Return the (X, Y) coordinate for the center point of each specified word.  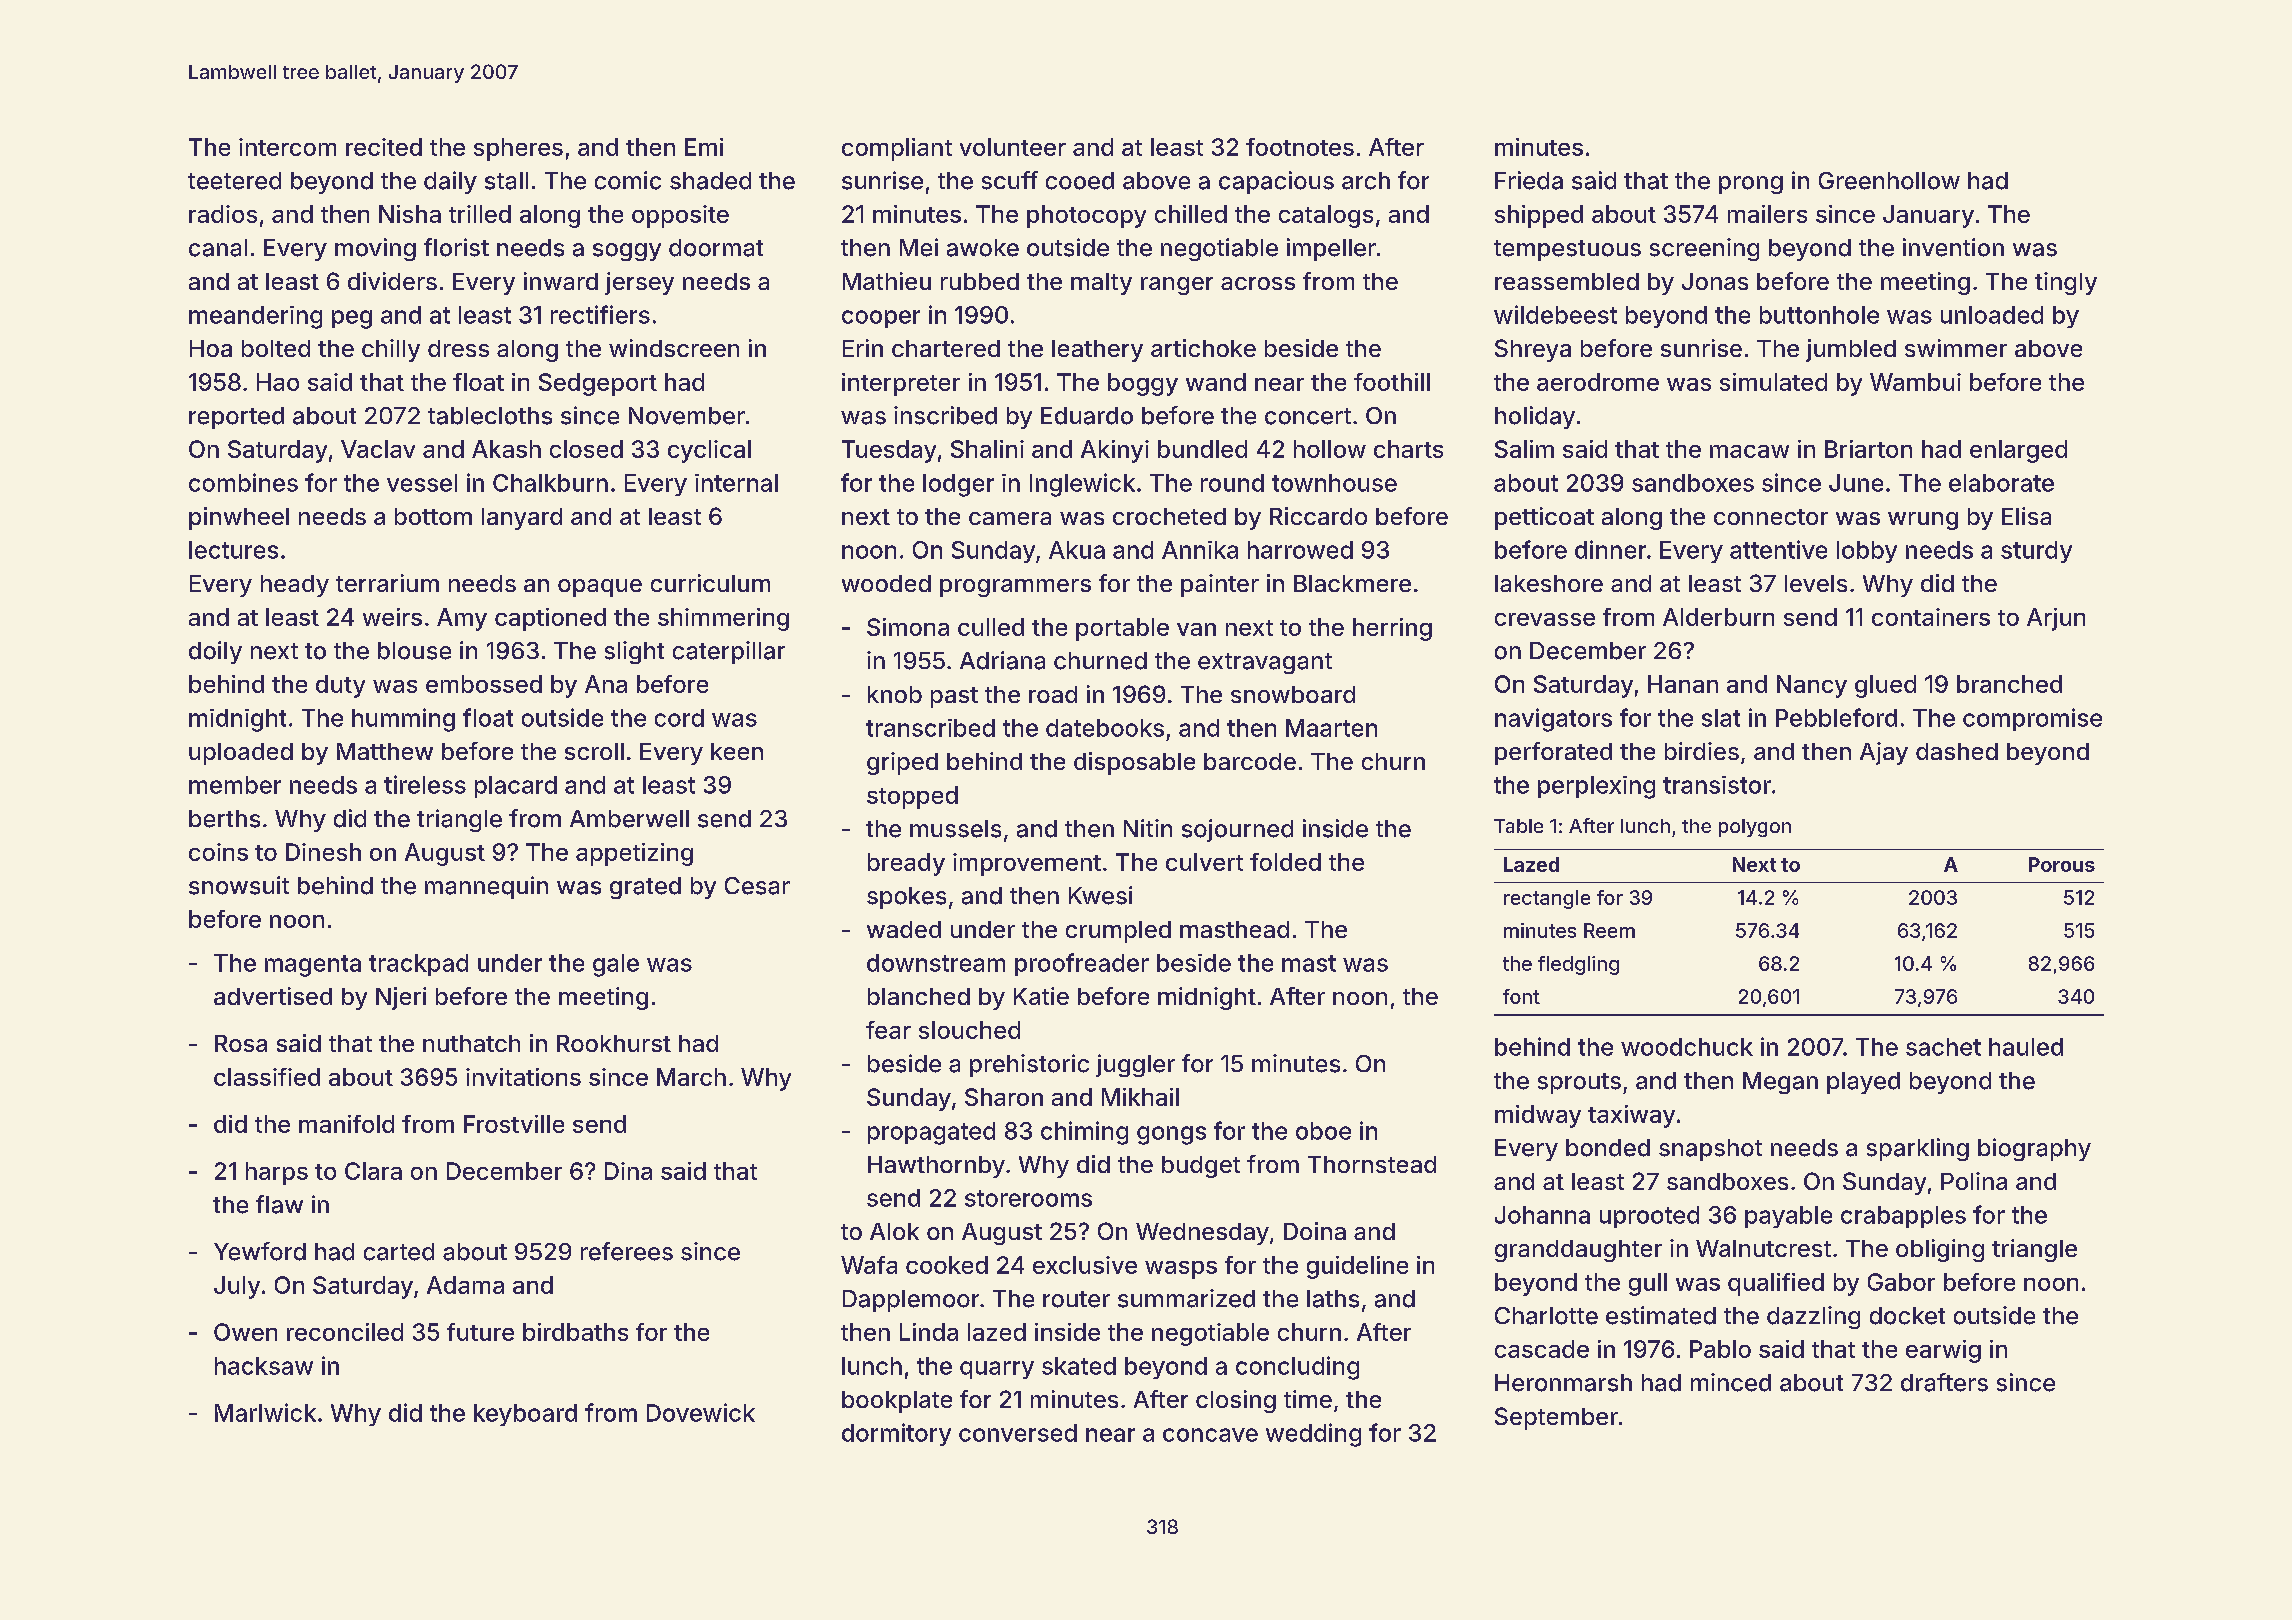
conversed (1018, 1433)
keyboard (525, 1415)
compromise (2032, 719)
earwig (1943, 1351)
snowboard (1293, 694)
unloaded (1992, 315)
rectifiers (600, 314)
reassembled (1567, 281)
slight (634, 652)
